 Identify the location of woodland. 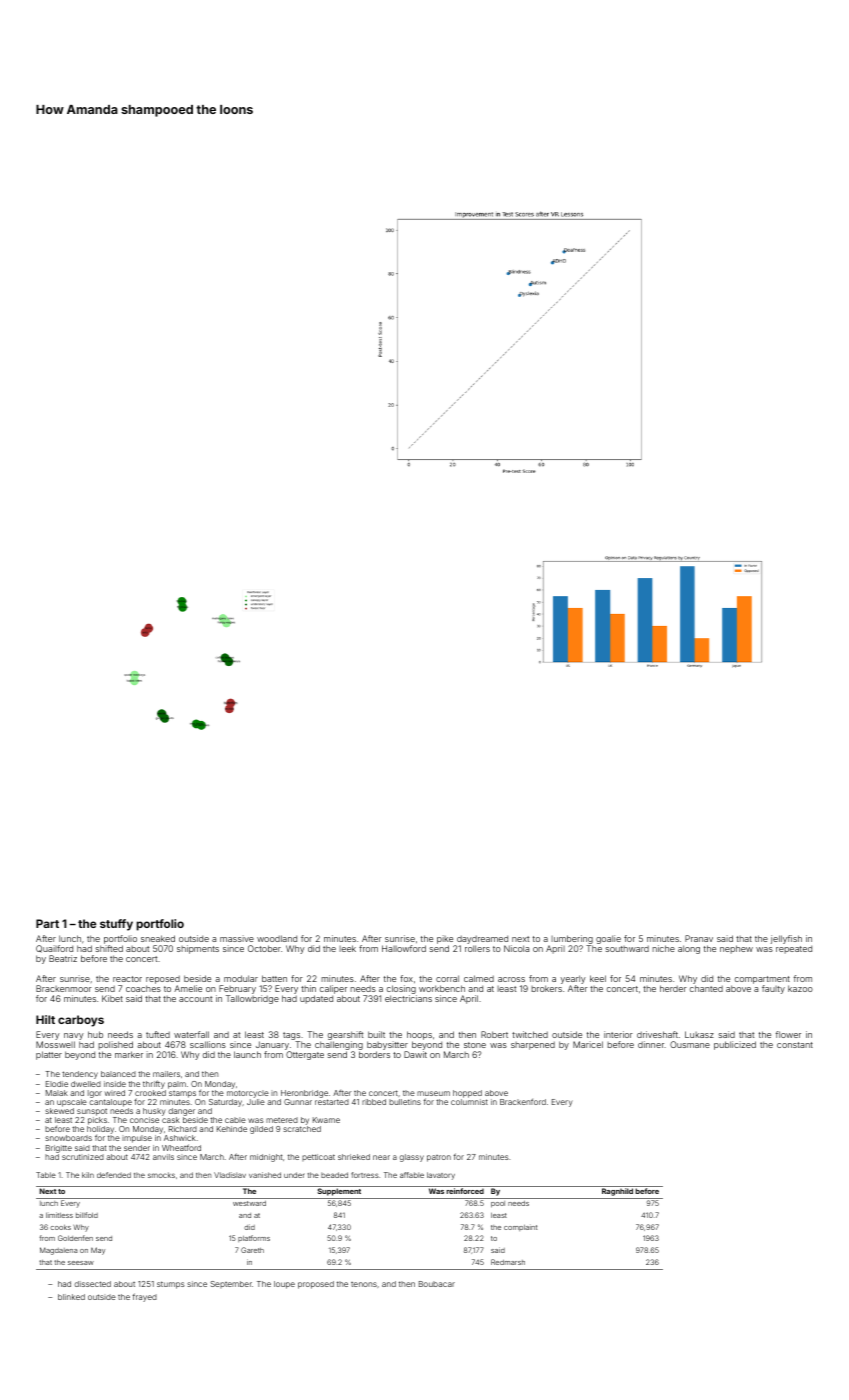
(277, 938).
